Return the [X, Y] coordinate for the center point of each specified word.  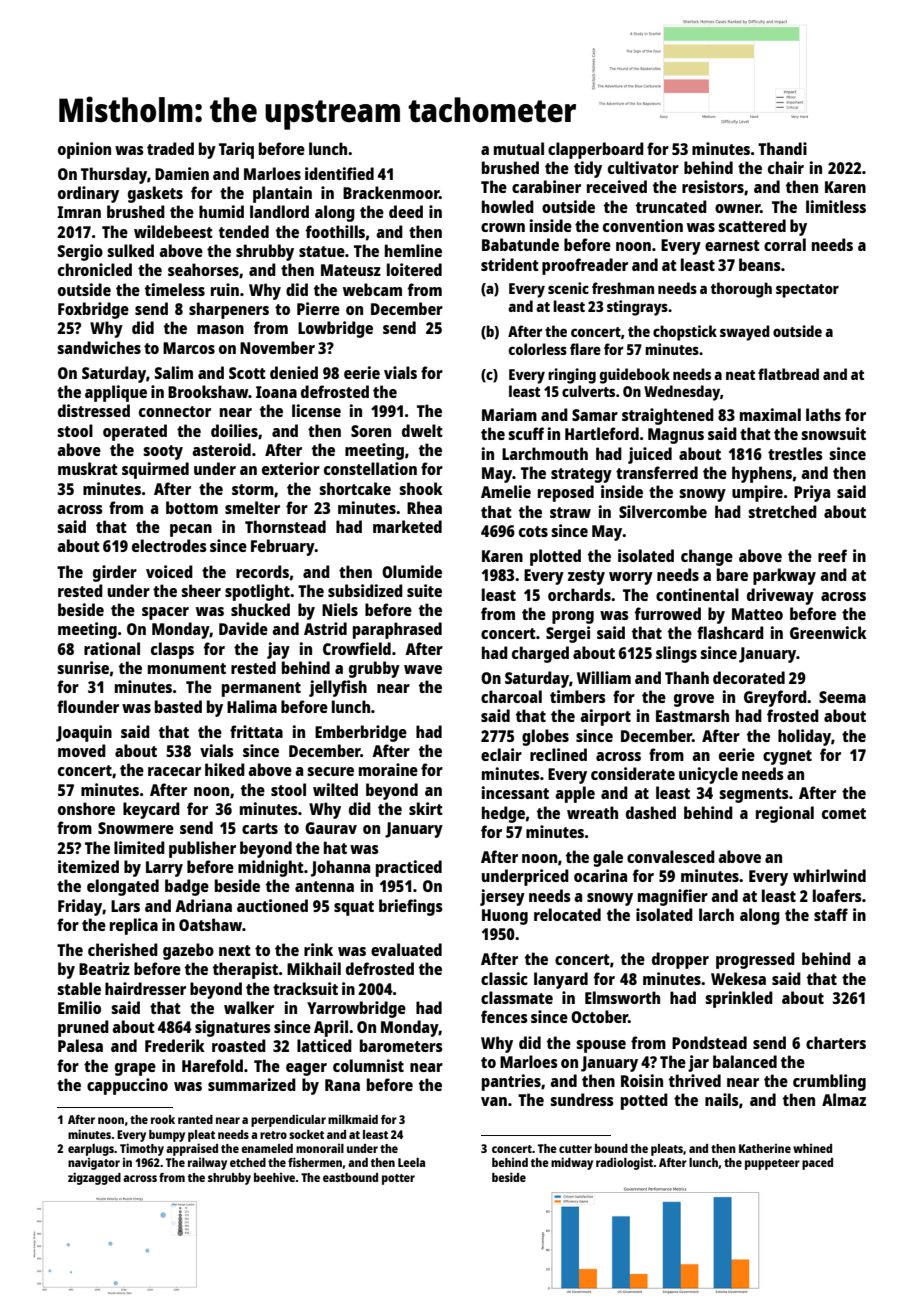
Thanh [687, 677]
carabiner [546, 186]
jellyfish [338, 688]
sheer [201, 590]
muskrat [88, 468]
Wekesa [738, 978]
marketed [407, 526]
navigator [94, 1163]
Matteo [757, 614]
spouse [601, 1046]
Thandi [782, 148]
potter [398, 1179]
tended [244, 231]
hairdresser [145, 988]
